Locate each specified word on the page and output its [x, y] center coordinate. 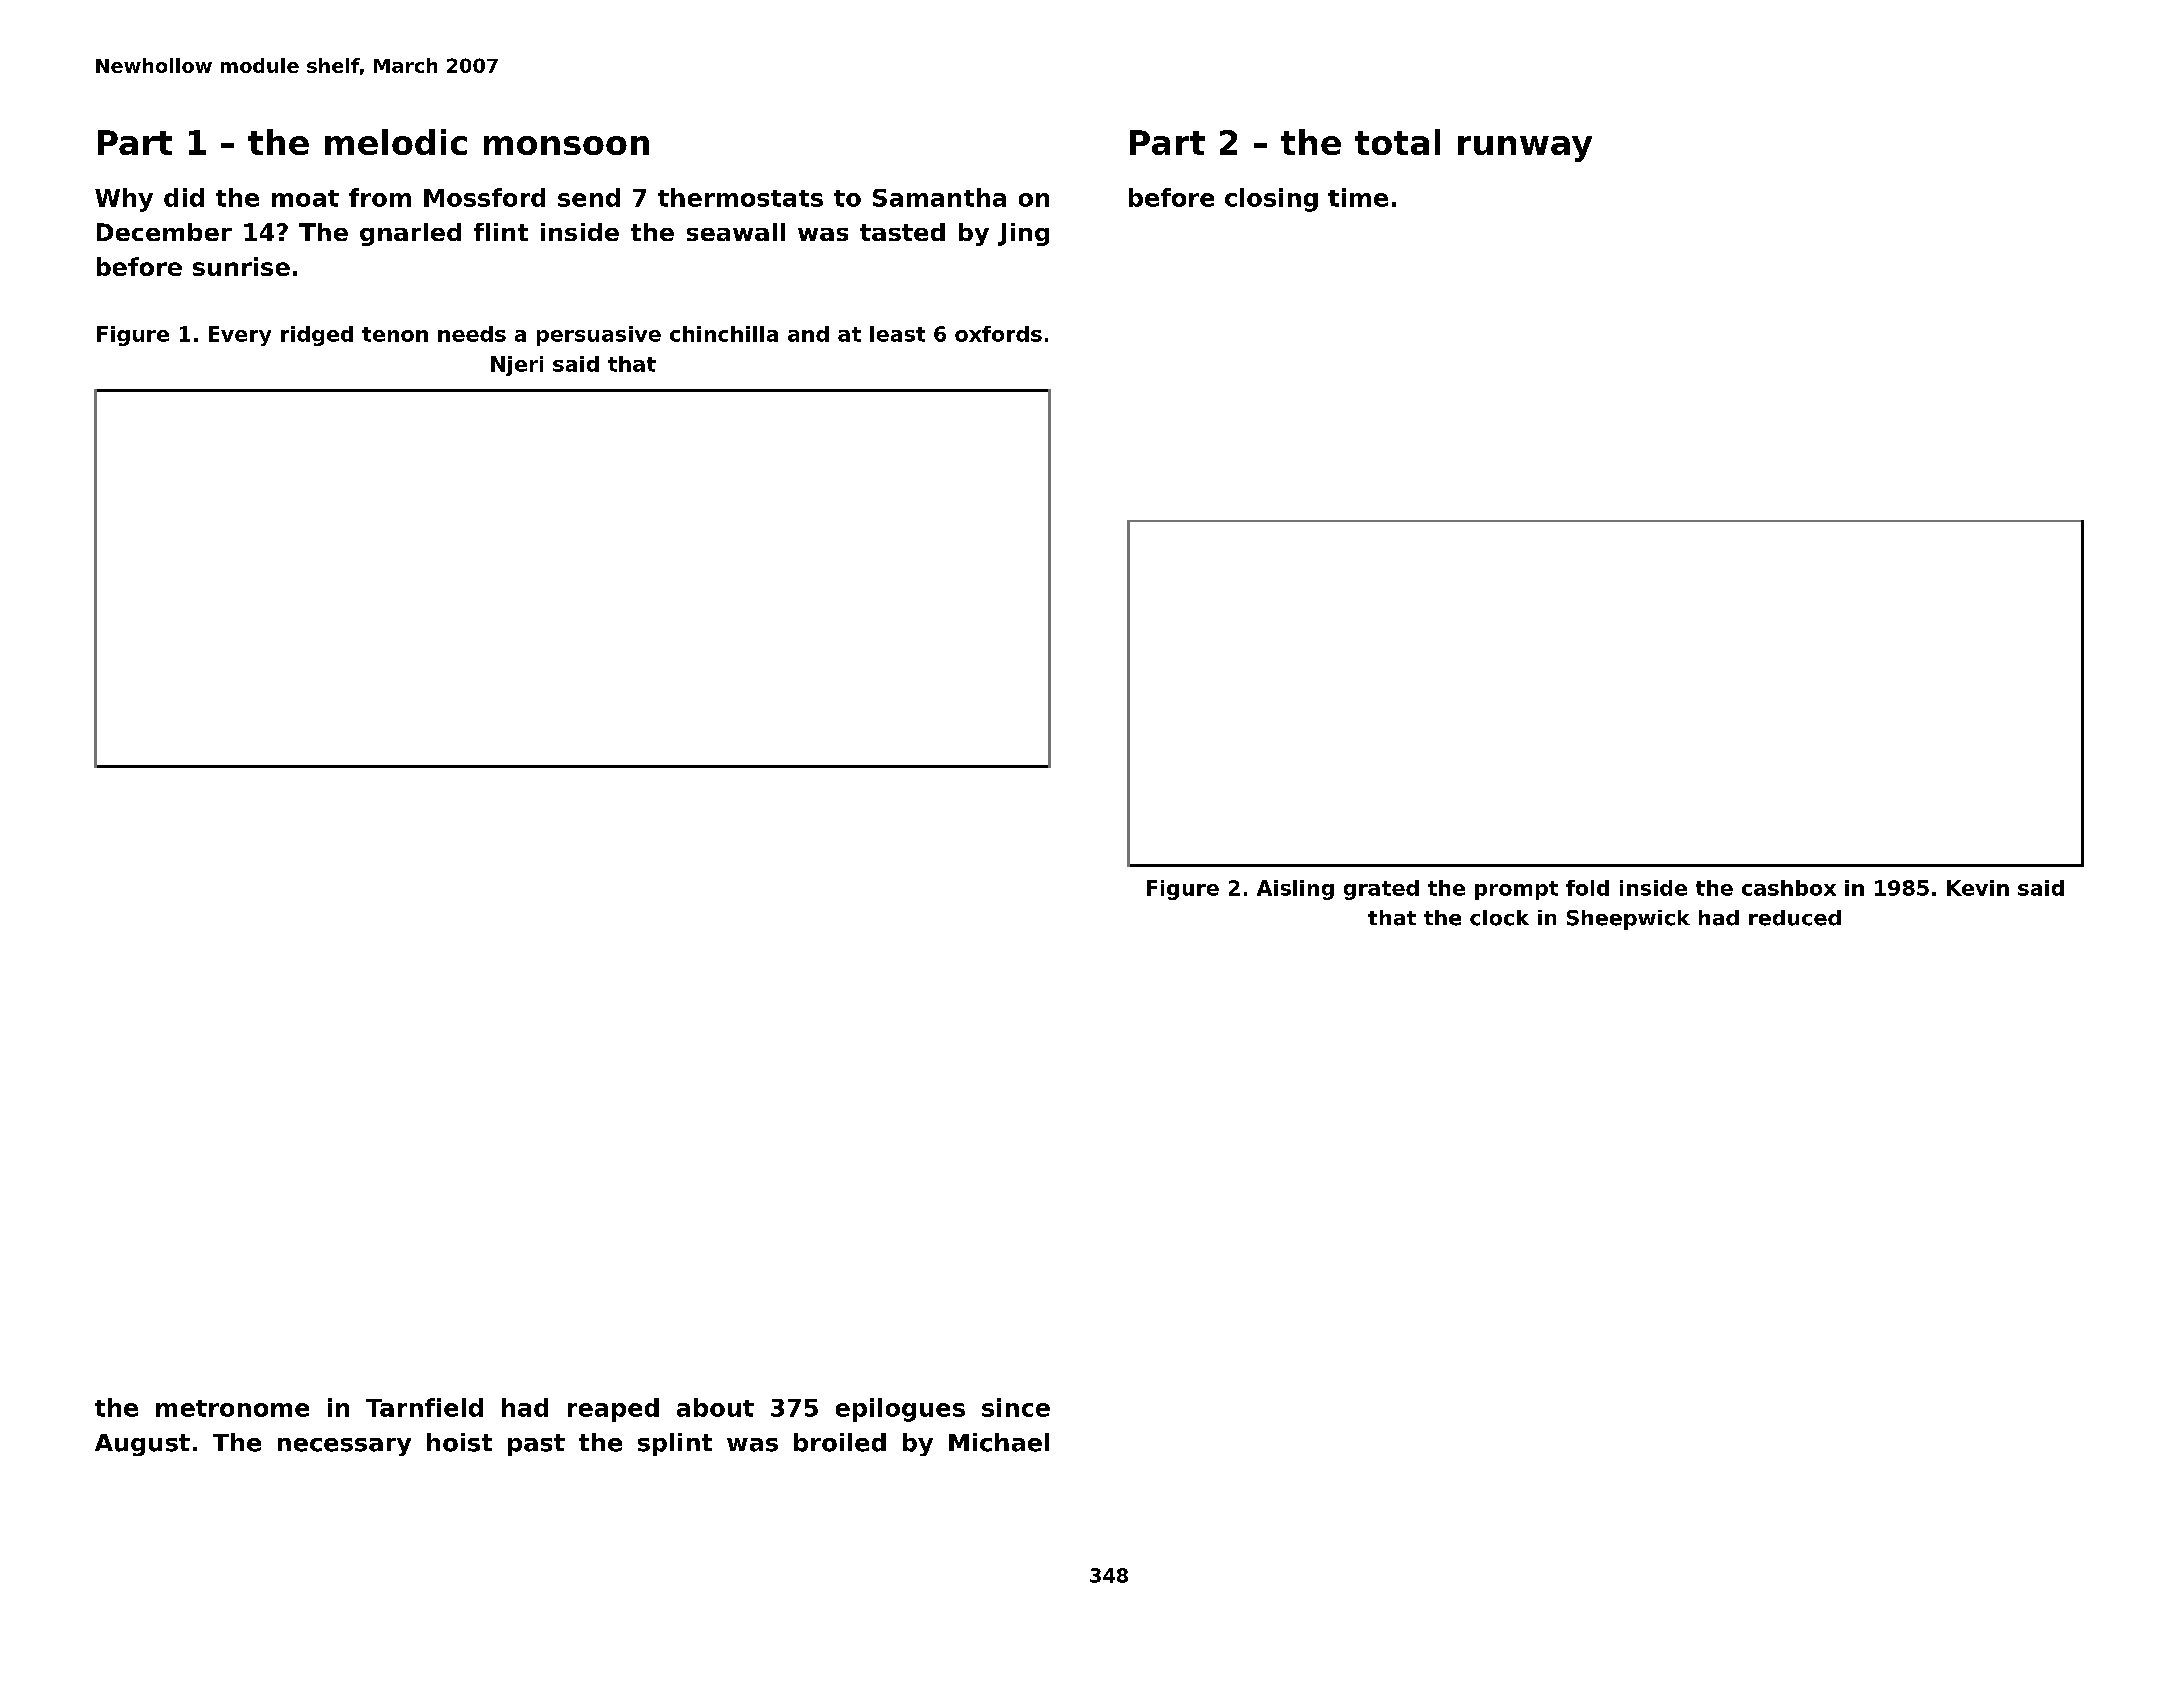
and [808, 334]
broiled [840, 1442]
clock [1499, 918]
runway [1525, 149]
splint [675, 1444]
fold [1587, 888]
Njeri [517, 366]
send [589, 197]
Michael [999, 1442]
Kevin [1978, 888]
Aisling [1295, 890]
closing [1271, 200]
